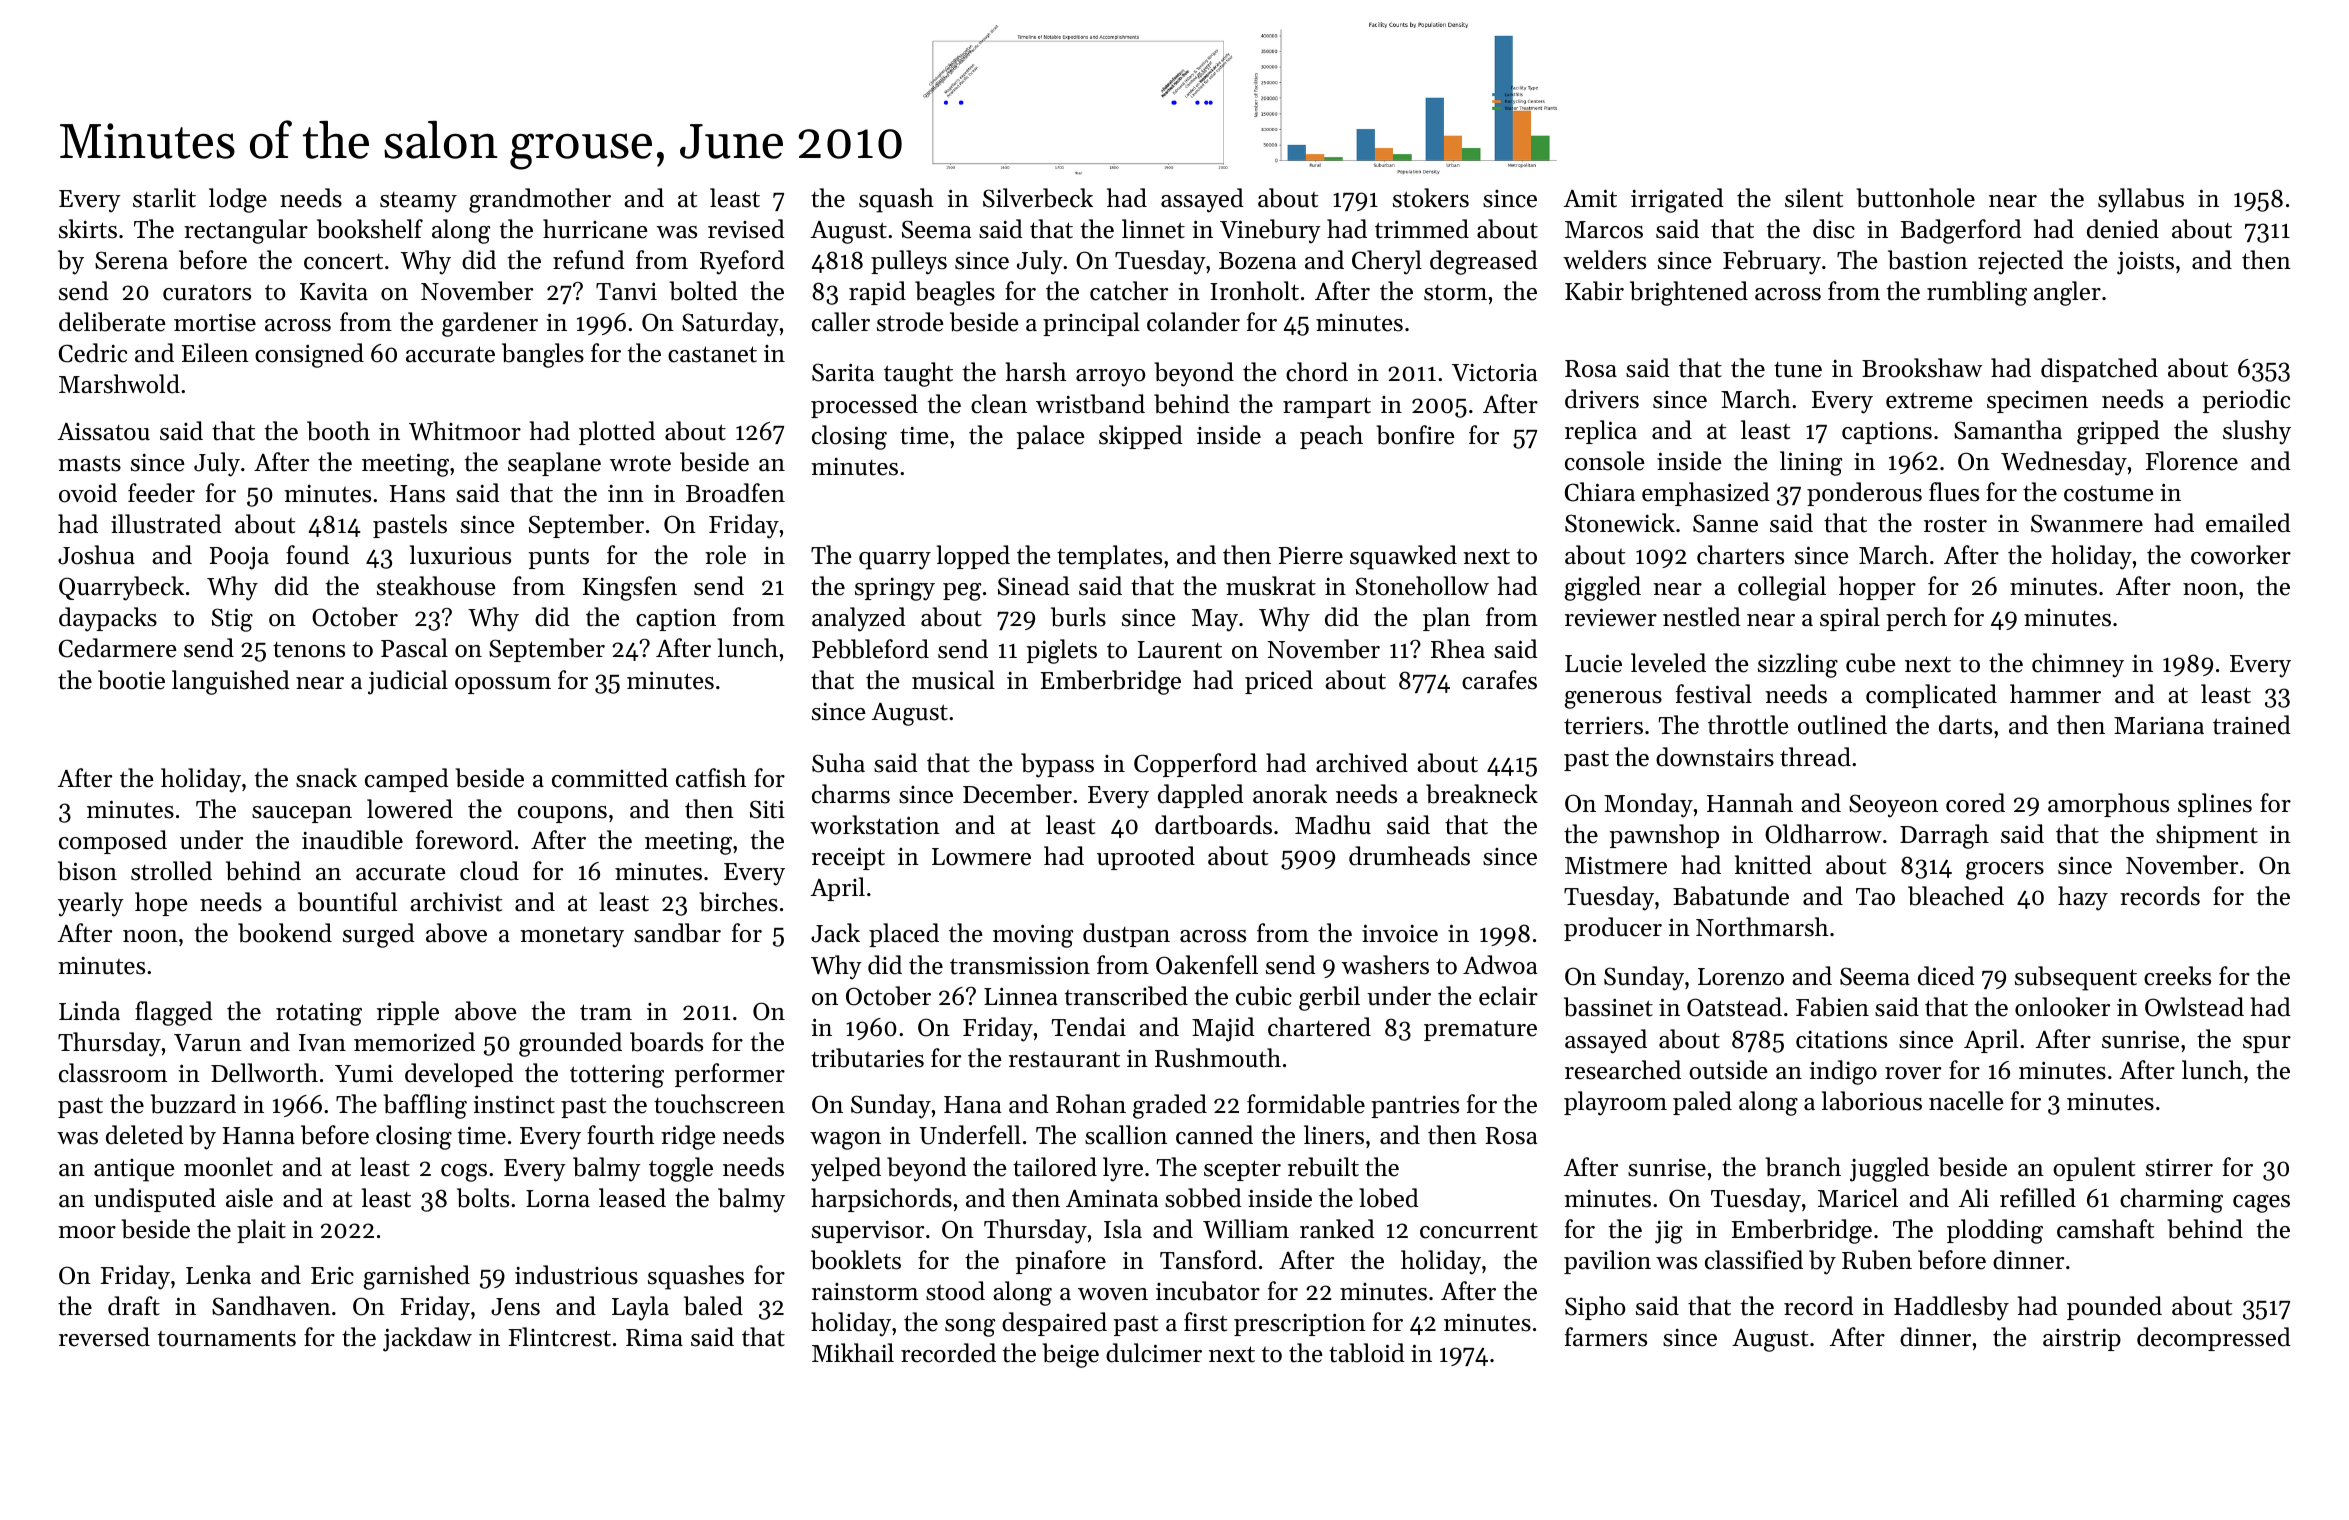  Describe the element at coordinates (2141, 200) in the document. I see `syllabus` at that location.
